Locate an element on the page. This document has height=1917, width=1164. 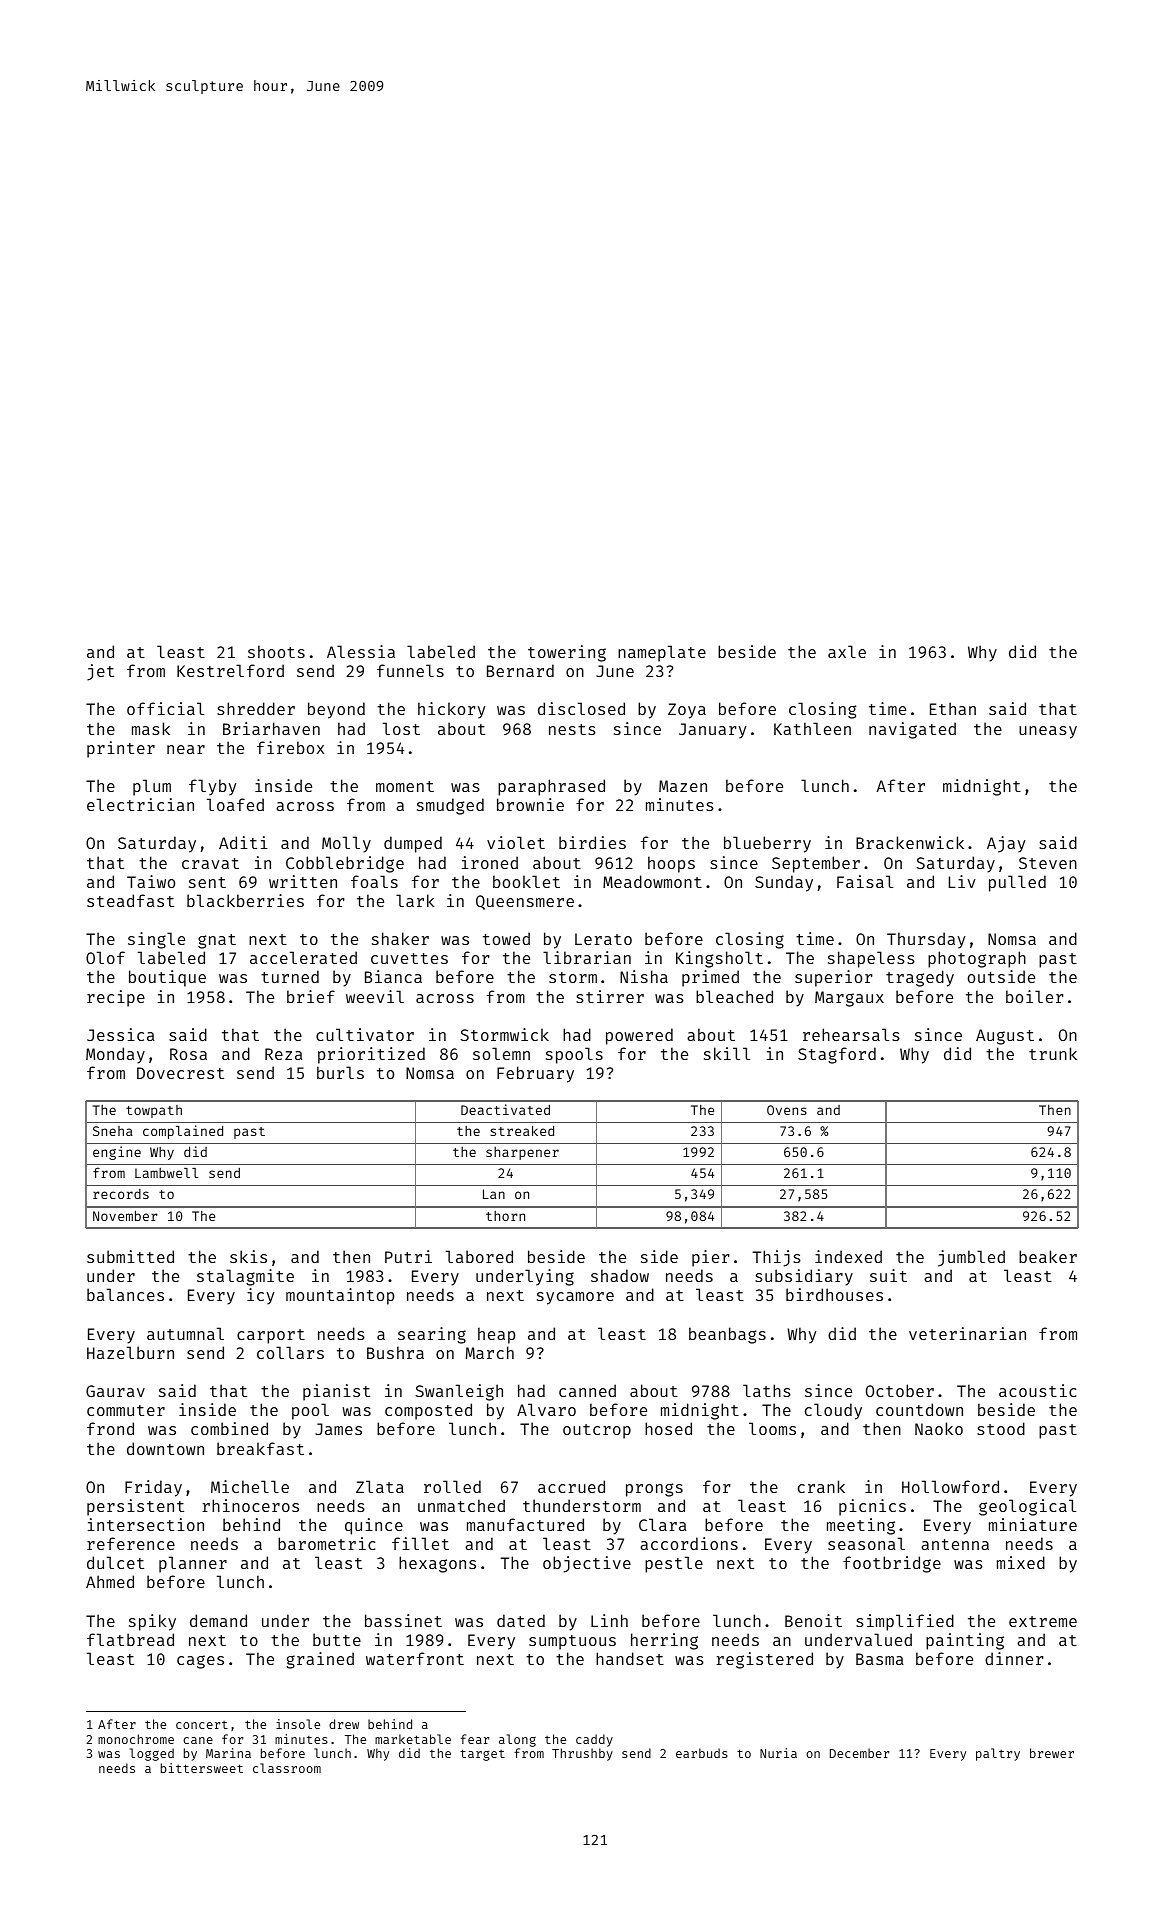
November is located at coordinates (125, 1215).
